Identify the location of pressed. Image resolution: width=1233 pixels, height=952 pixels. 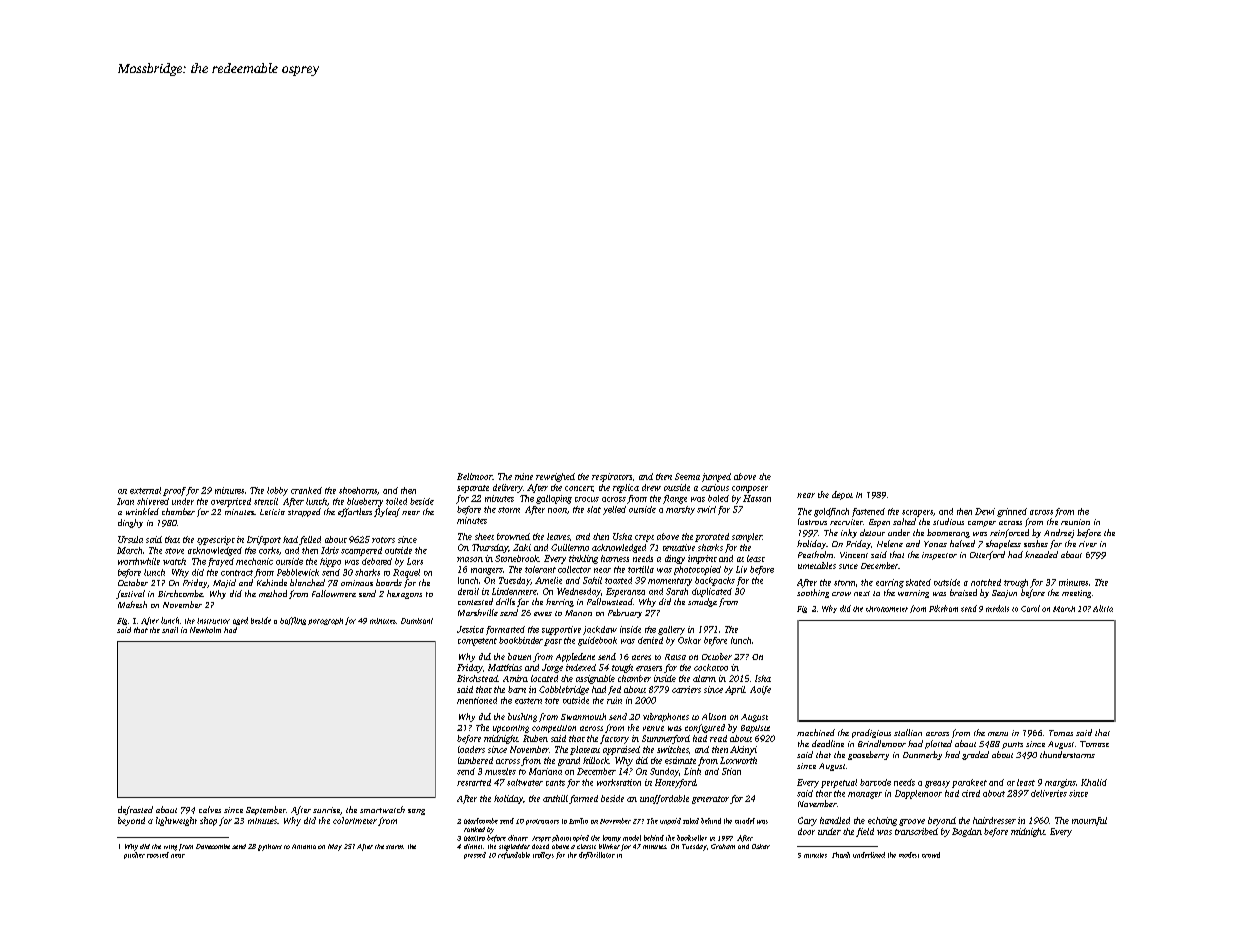
(475, 855).
